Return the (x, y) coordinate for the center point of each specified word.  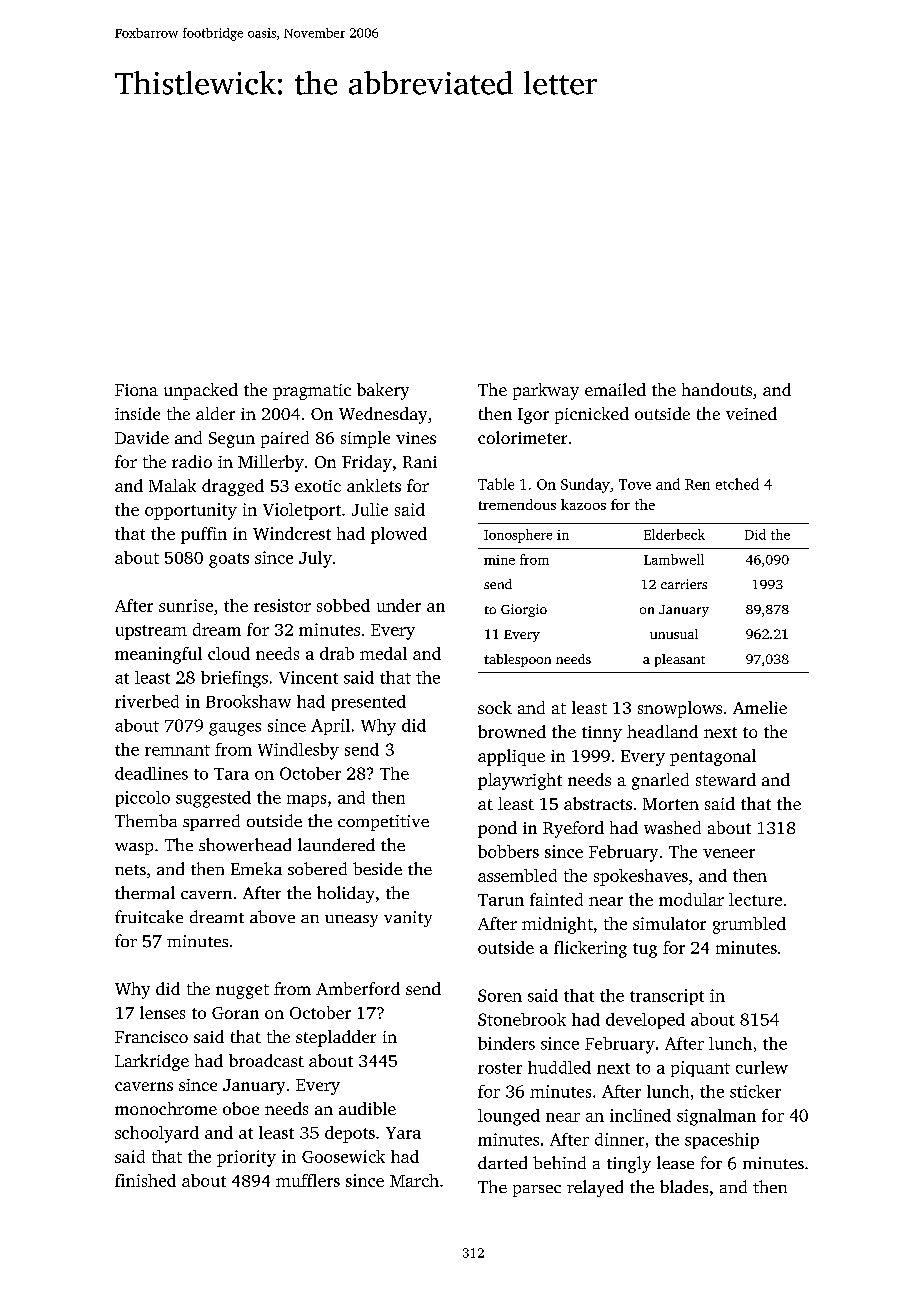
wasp (134, 849)
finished (145, 1180)
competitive (383, 823)
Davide (142, 437)
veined (751, 413)
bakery (383, 391)
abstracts (598, 803)
